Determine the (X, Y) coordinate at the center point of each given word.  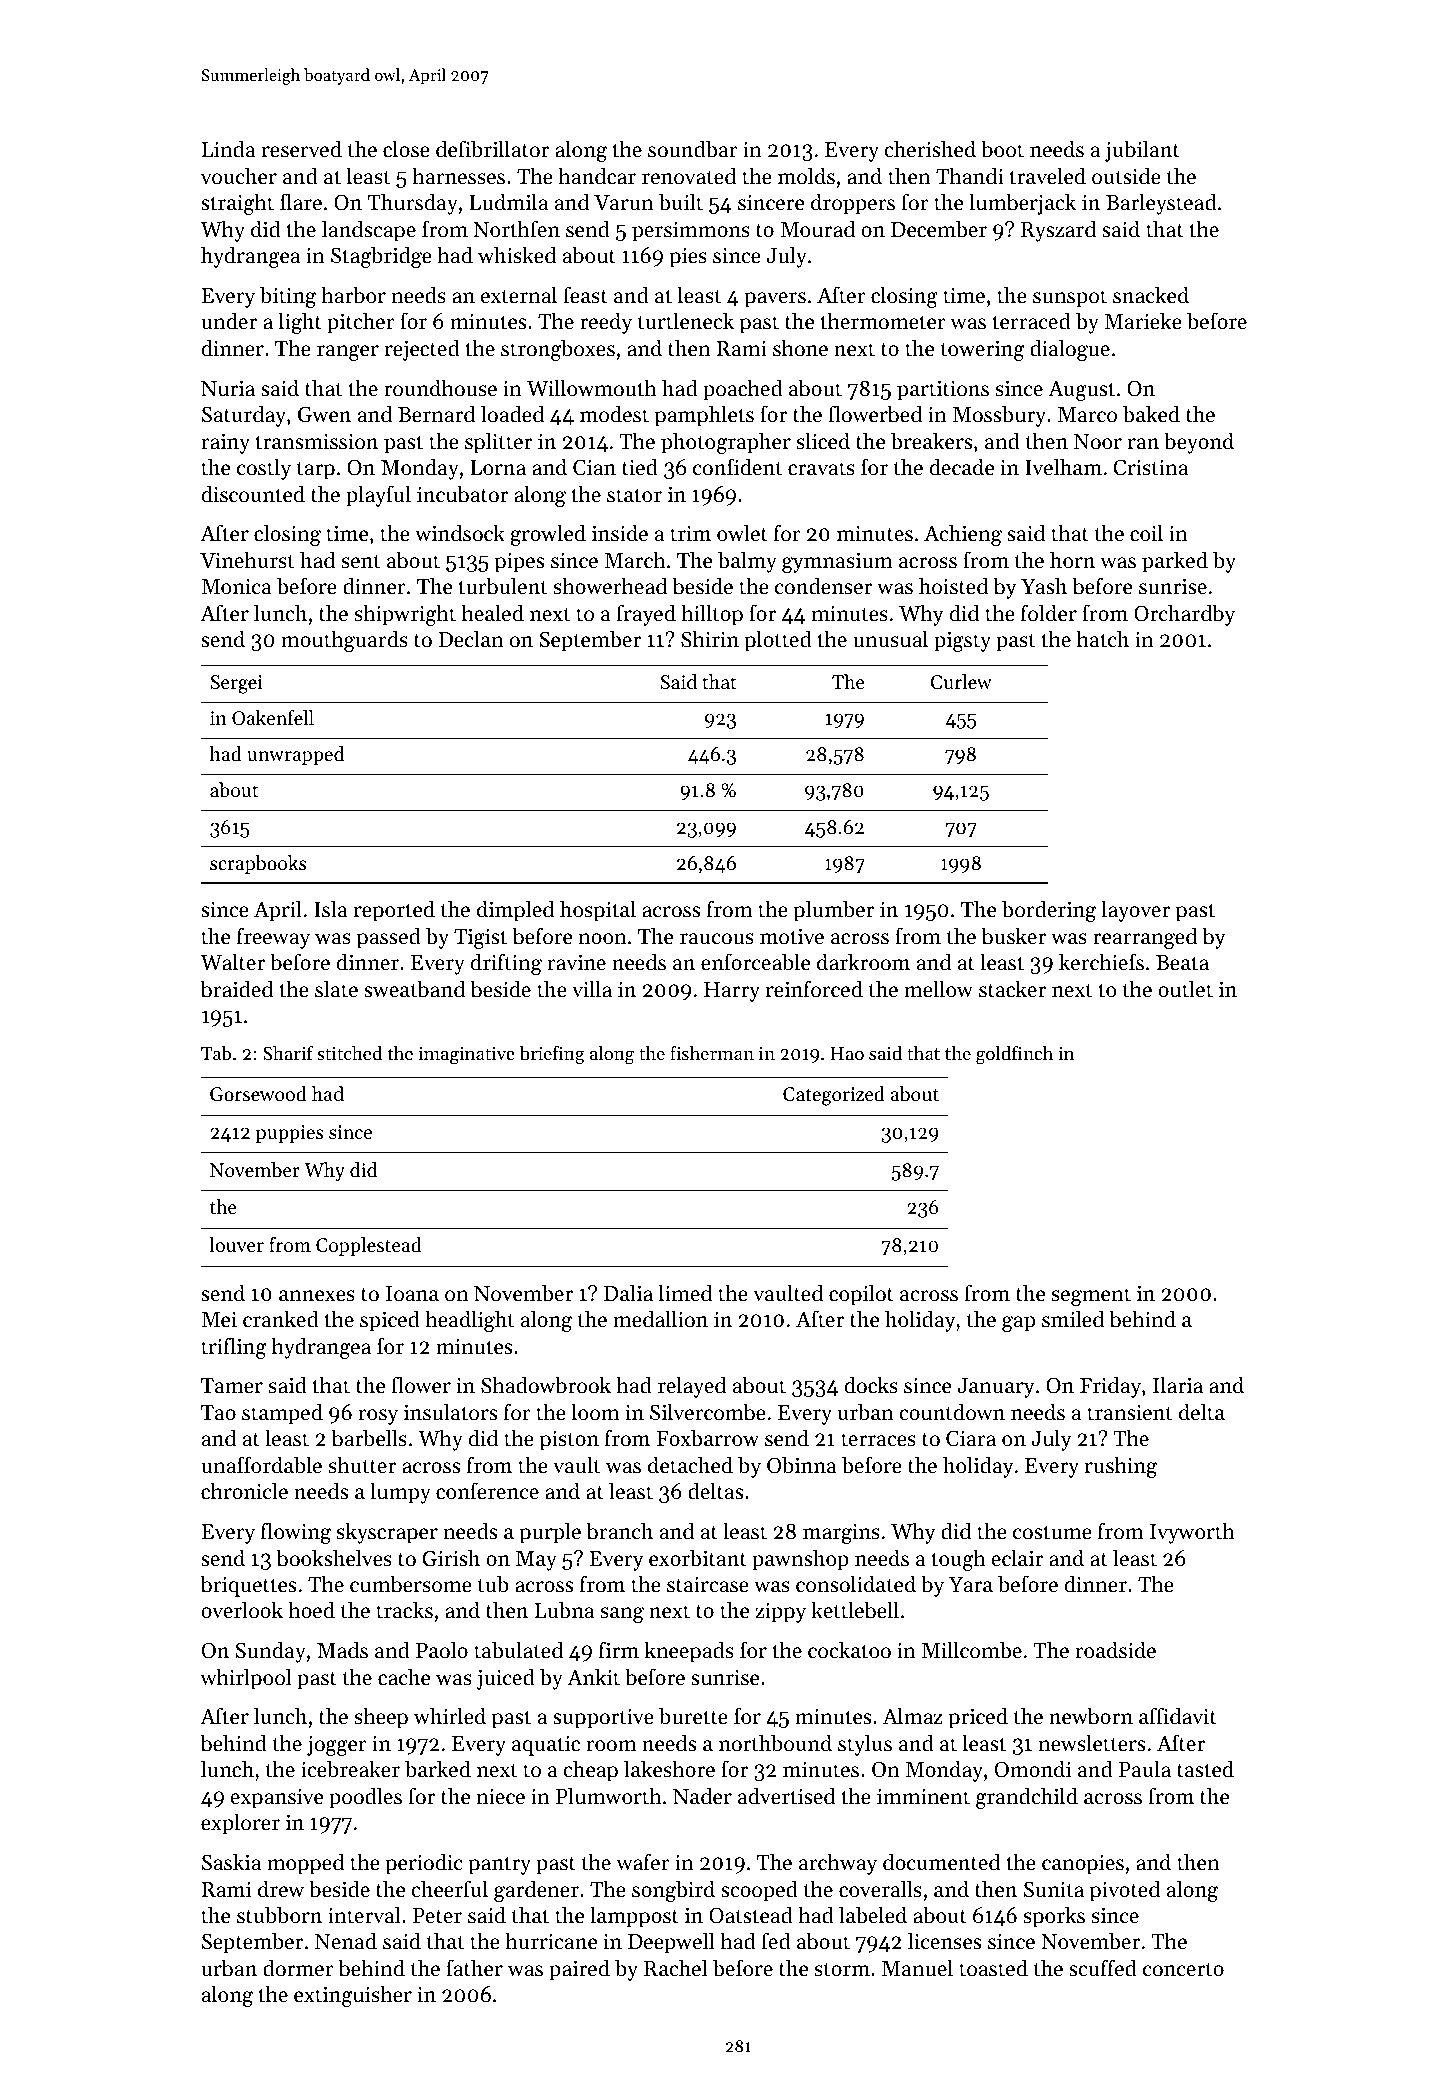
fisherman (712, 1052)
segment (1091, 1296)
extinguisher (353, 1996)
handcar (597, 176)
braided (236, 989)
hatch (1103, 639)
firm (619, 1649)
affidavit (1178, 1716)
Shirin (710, 639)
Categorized (834, 1096)
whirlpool (245, 1679)
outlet (1185, 989)
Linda (229, 149)
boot (1002, 149)
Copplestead (369, 1246)
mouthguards (344, 641)
